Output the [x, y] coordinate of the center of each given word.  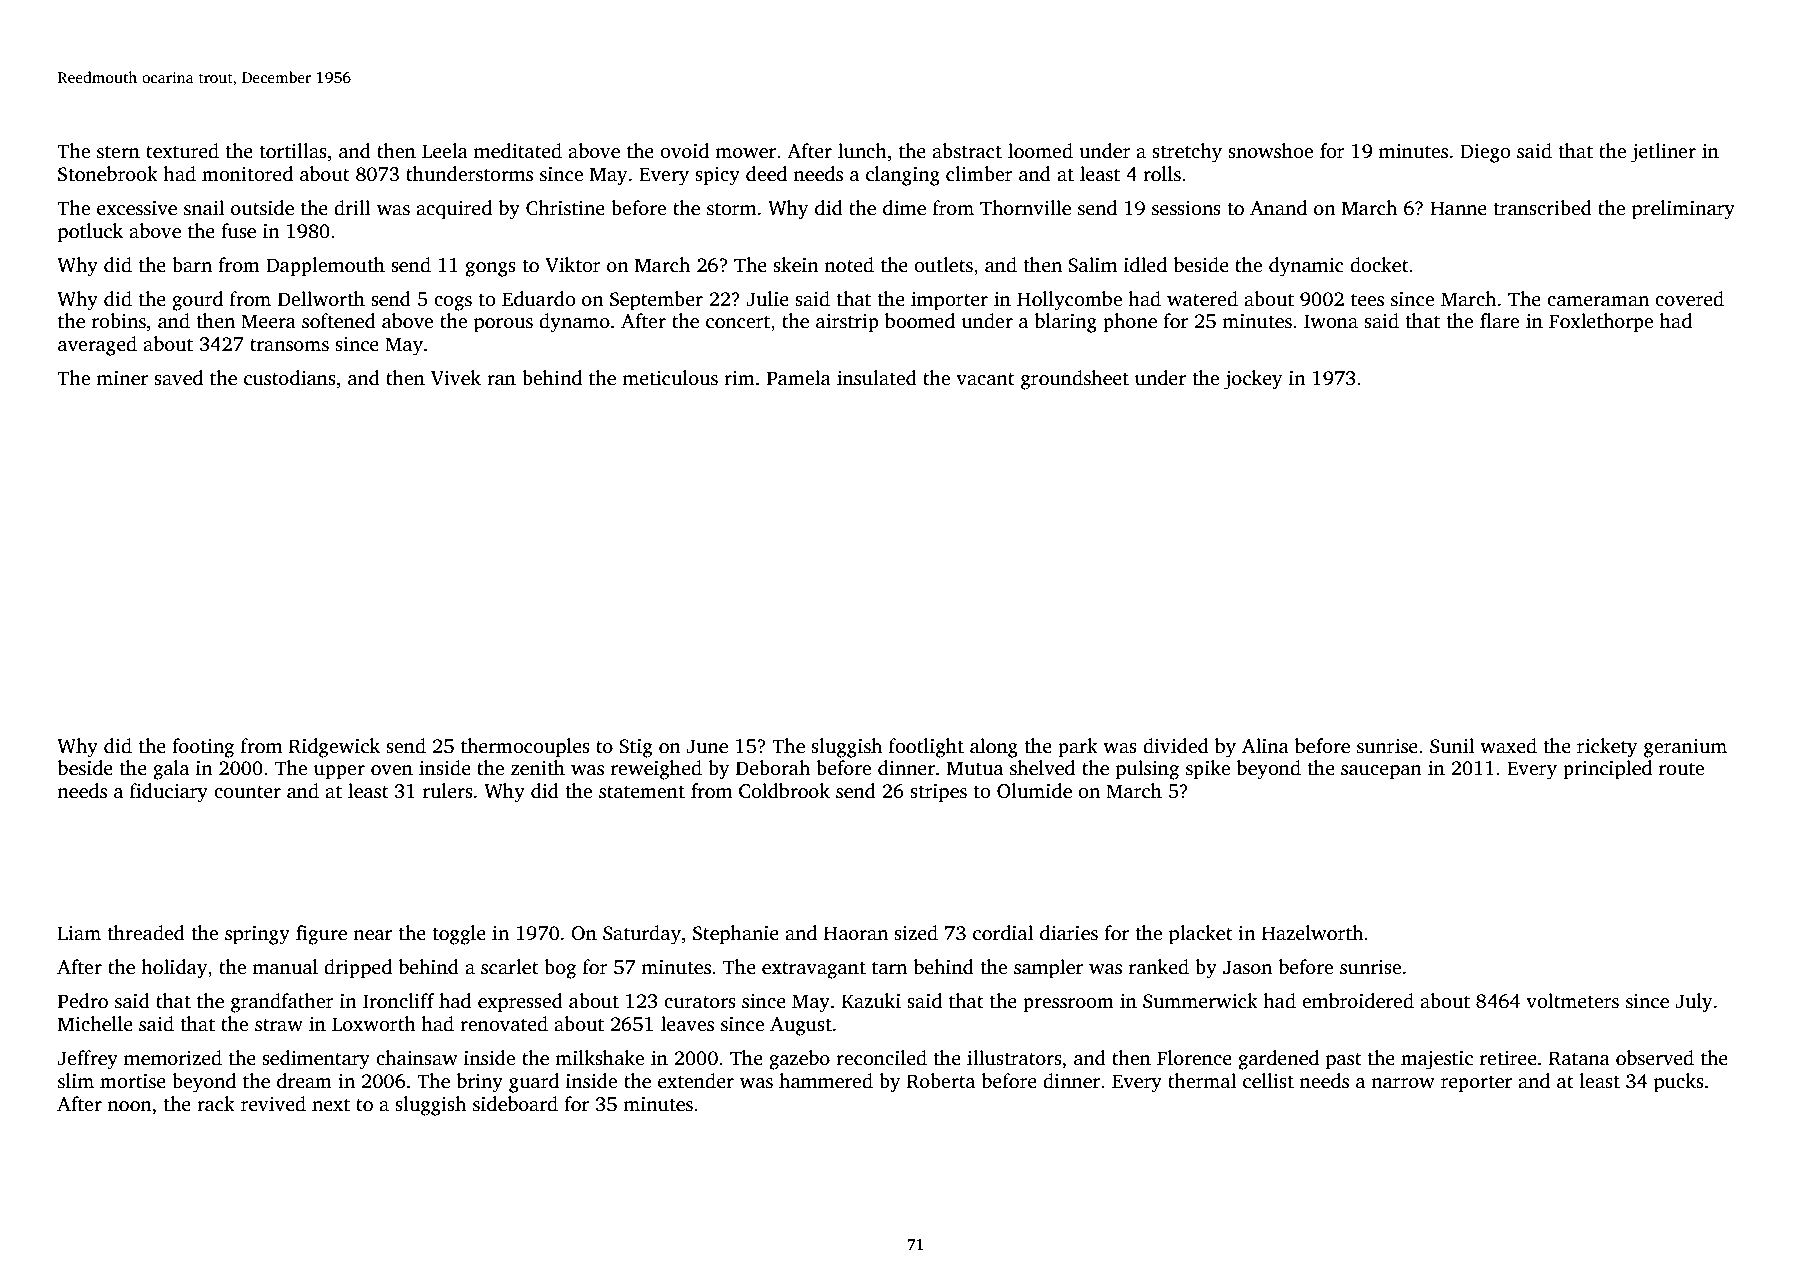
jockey [1253, 380]
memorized [173, 1058]
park [1078, 748]
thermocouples [525, 748]
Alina [1265, 745]
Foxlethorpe [1601, 323]
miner [122, 378]
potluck [90, 233]
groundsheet [1075, 380]
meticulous [670, 378]
